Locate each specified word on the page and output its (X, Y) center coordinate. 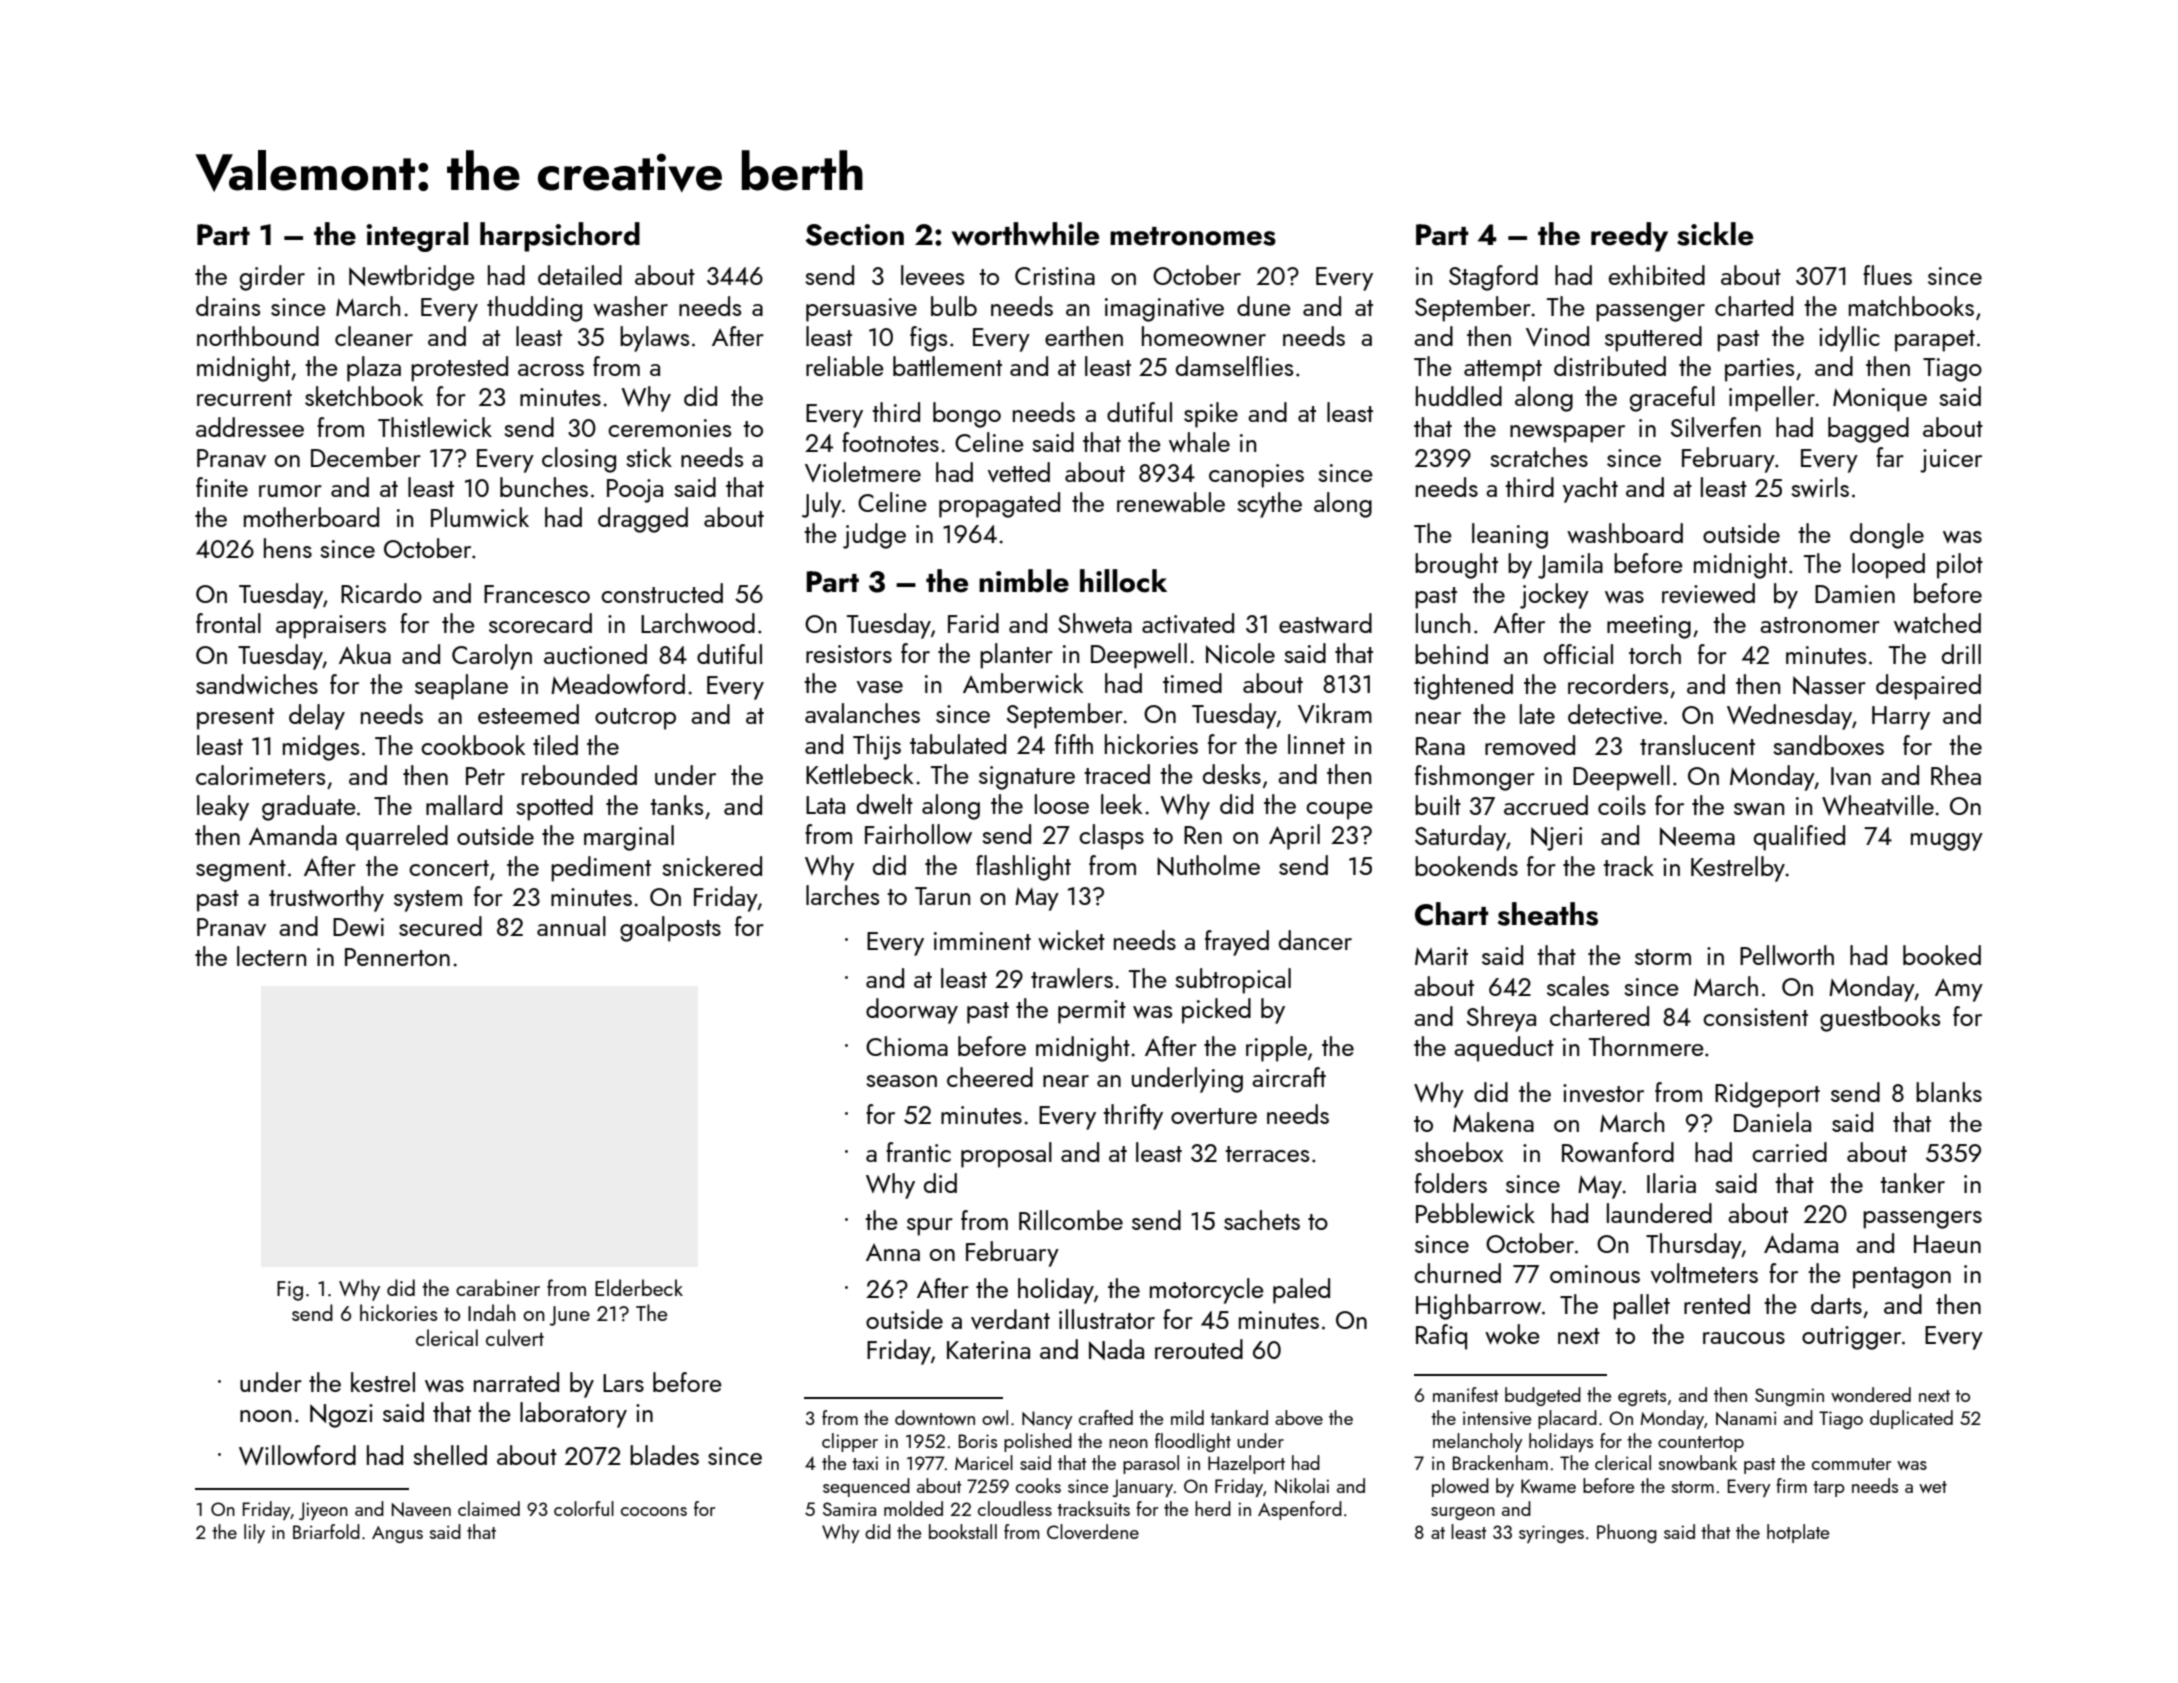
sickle (1715, 234)
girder (272, 278)
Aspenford (1300, 1510)
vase (880, 687)
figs (928, 339)
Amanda (293, 835)
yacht (1590, 490)
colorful (584, 1508)
